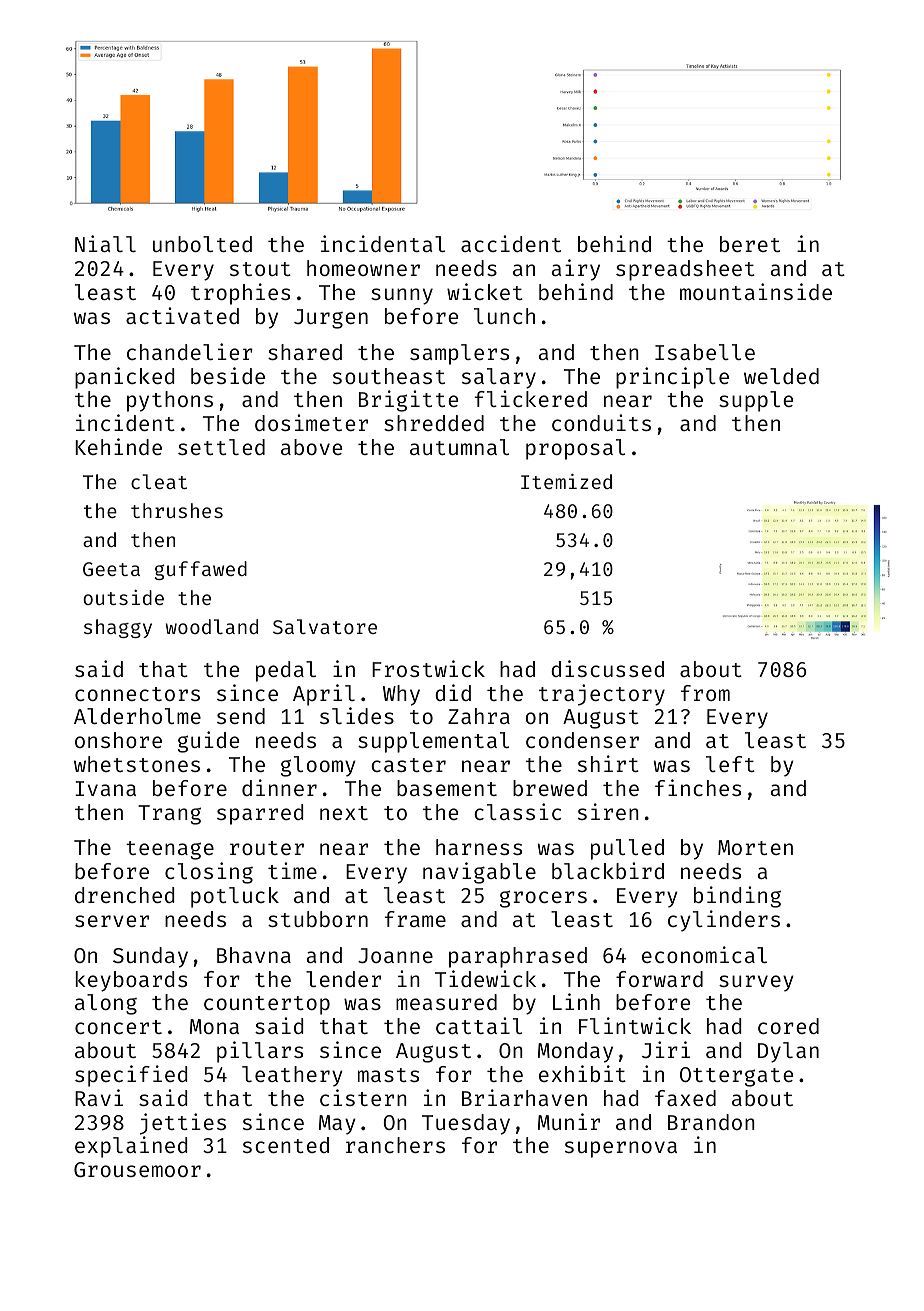 This page has width=924, height=1311. What do you see at coordinates (672, 378) in the page?
I see `principle` at bounding box center [672, 378].
